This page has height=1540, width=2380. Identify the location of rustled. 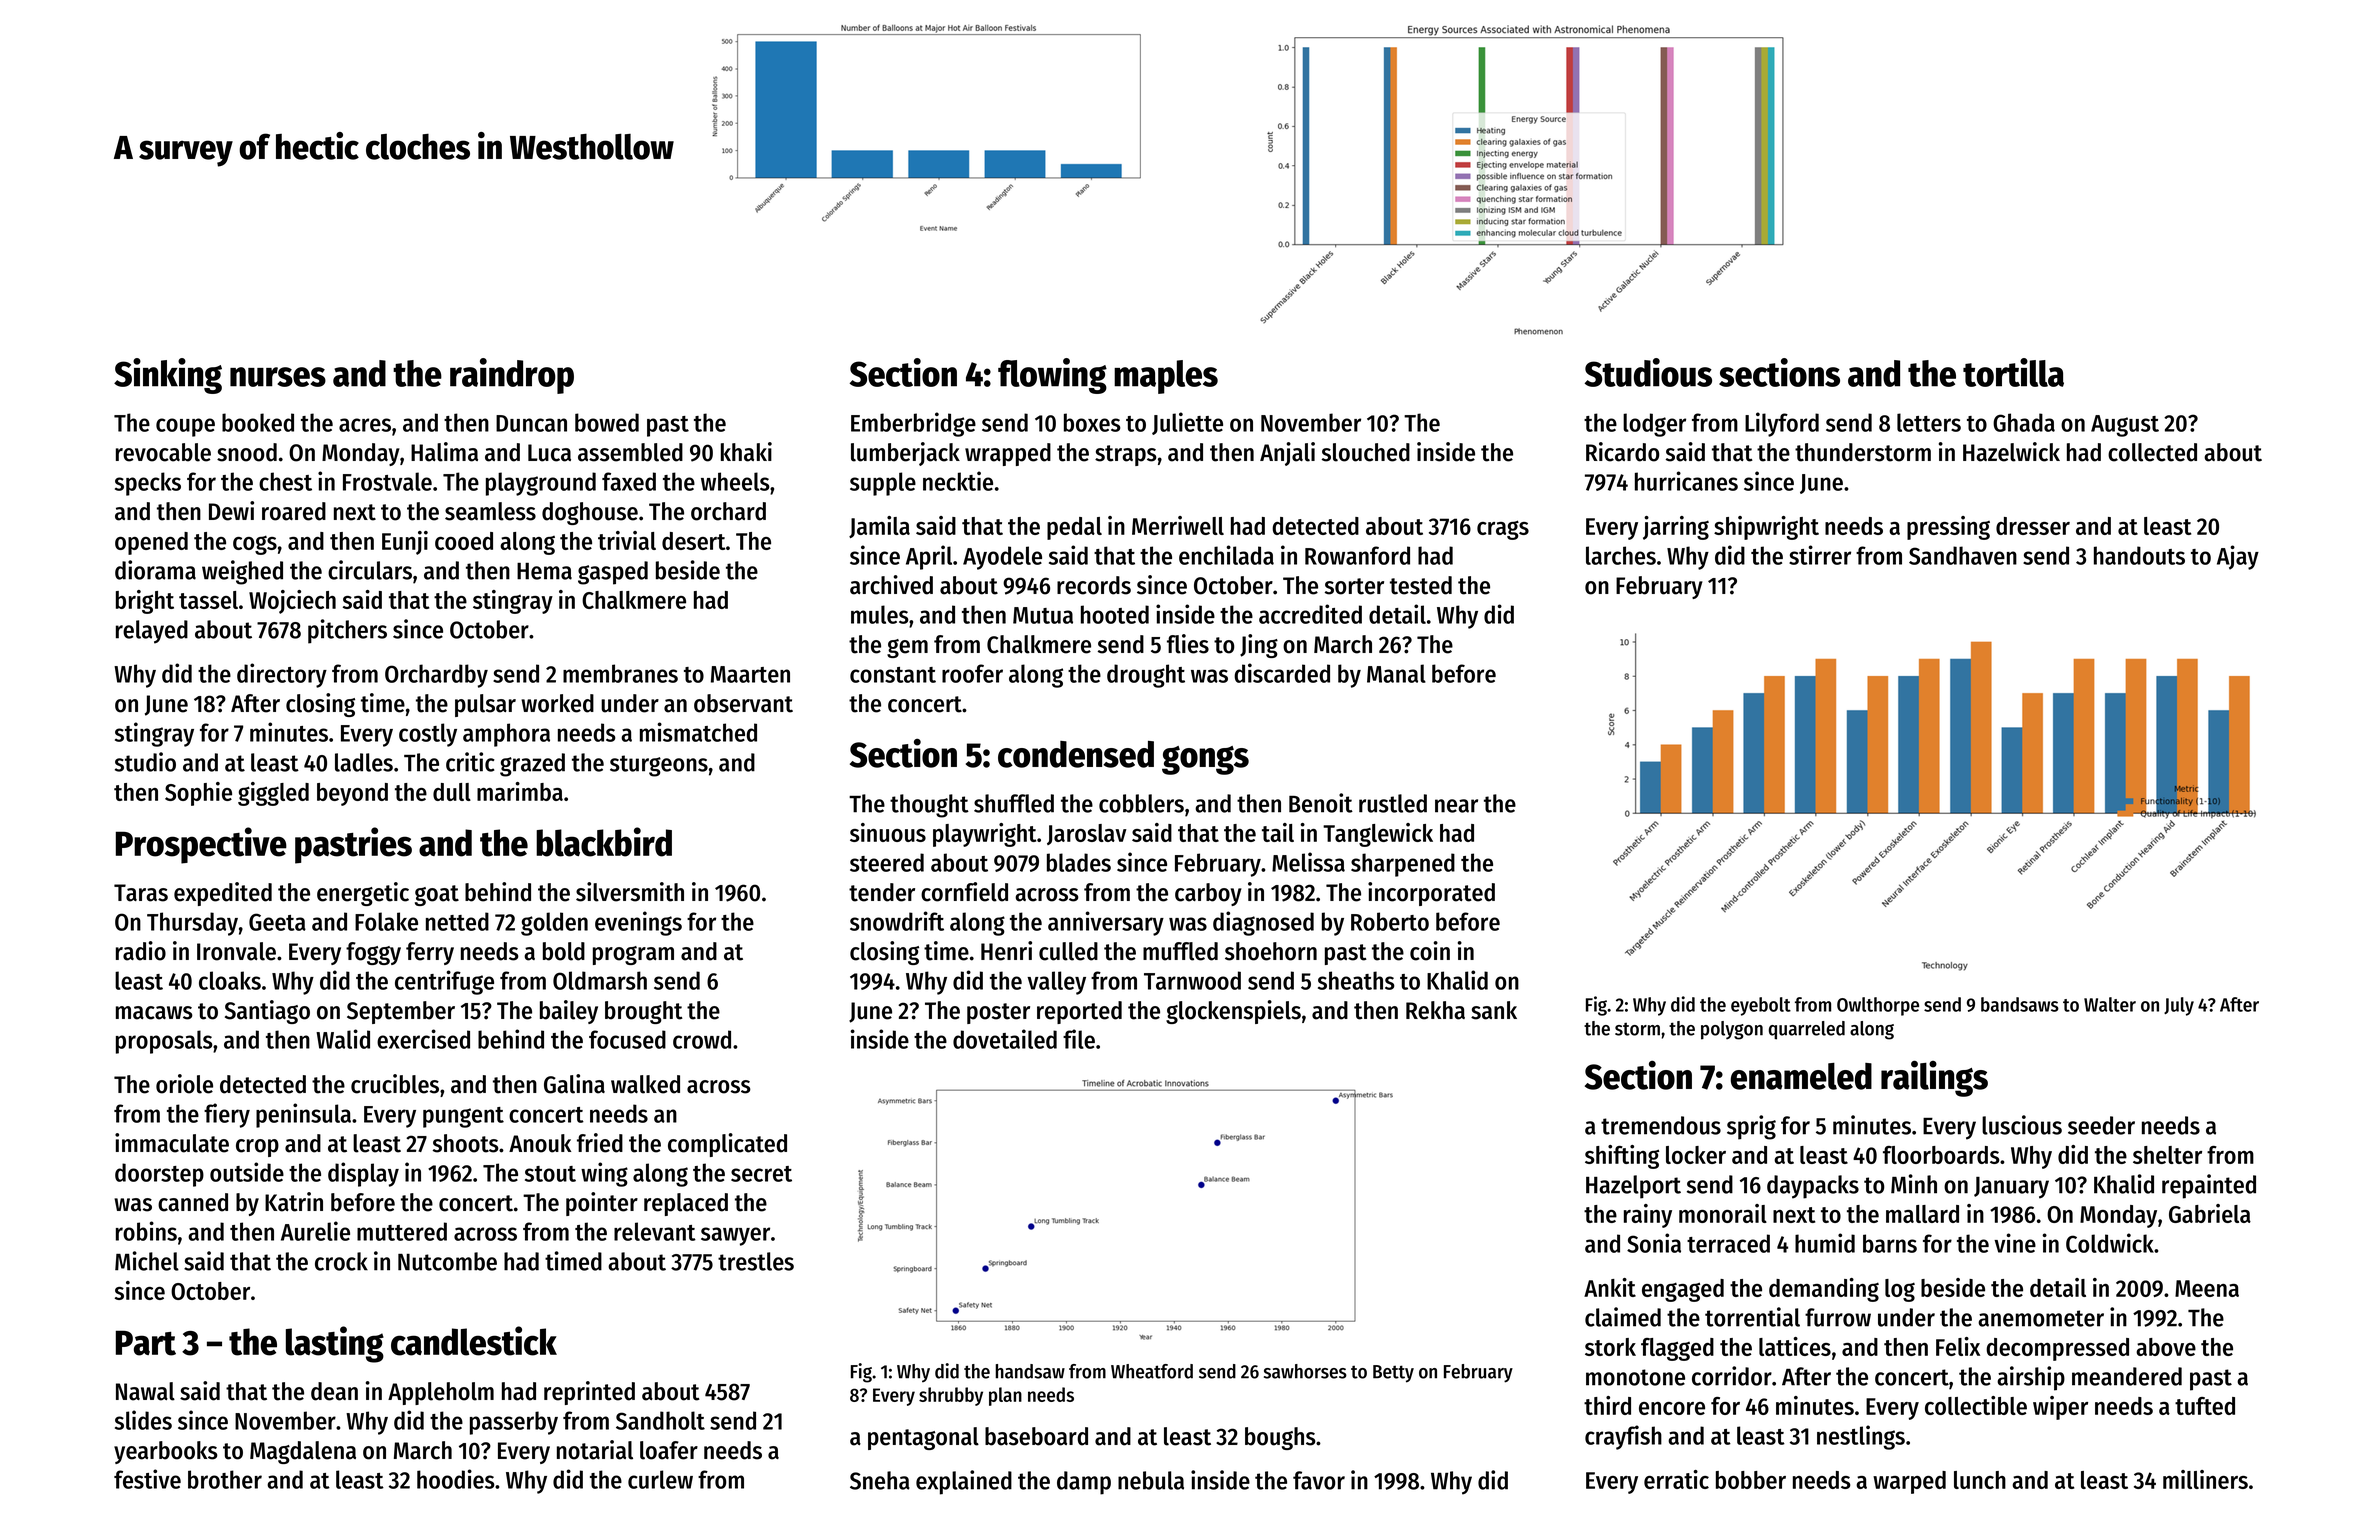
(1393, 803).
